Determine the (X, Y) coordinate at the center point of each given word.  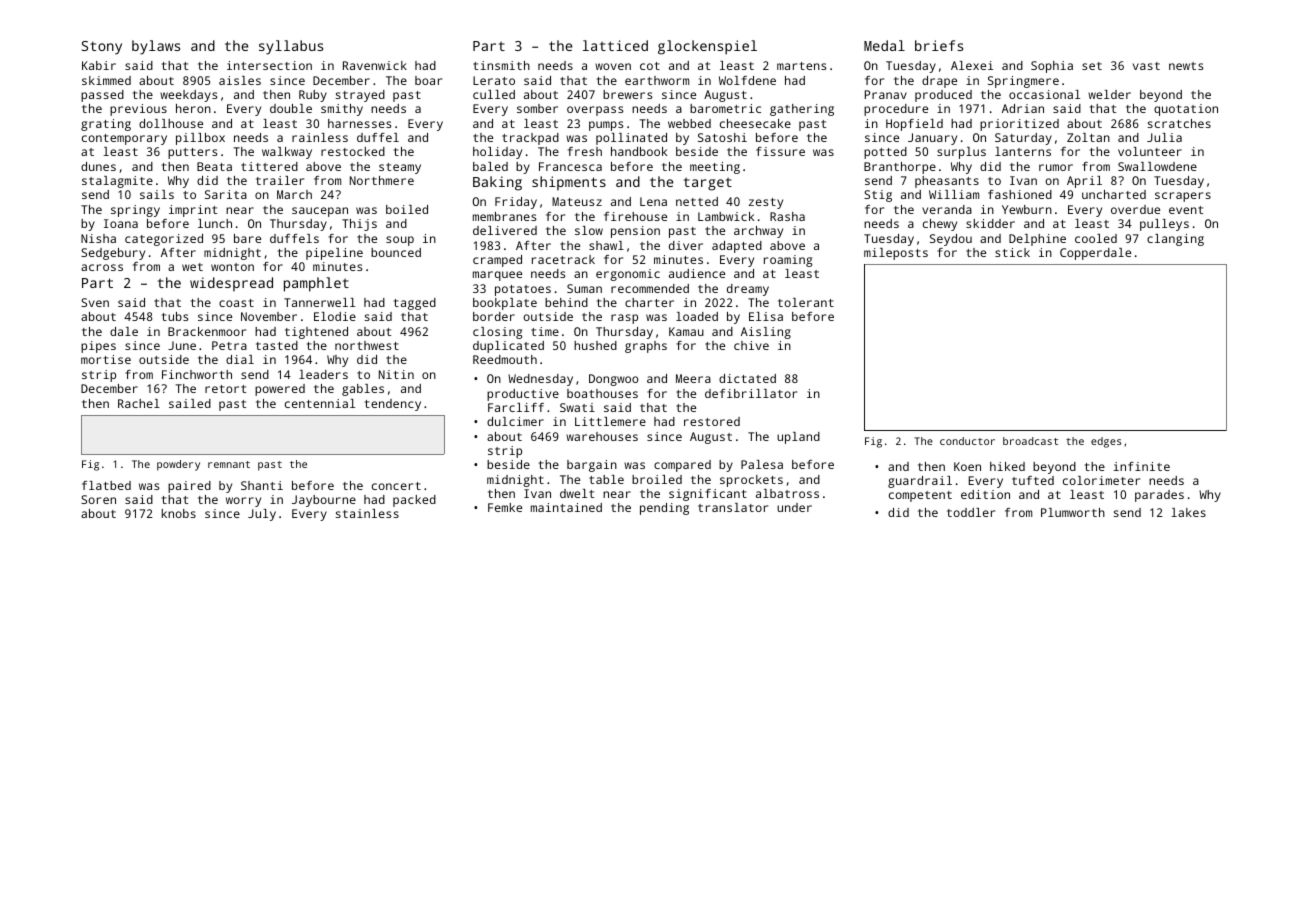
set (1092, 66)
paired (189, 487)
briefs (939, 45)
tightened (316, 333)
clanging (1175, 240)
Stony (102, 48)
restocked (353, 151)
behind (566, 302)
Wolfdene (747, 80)
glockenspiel (707, 47)
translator (733, 507)
